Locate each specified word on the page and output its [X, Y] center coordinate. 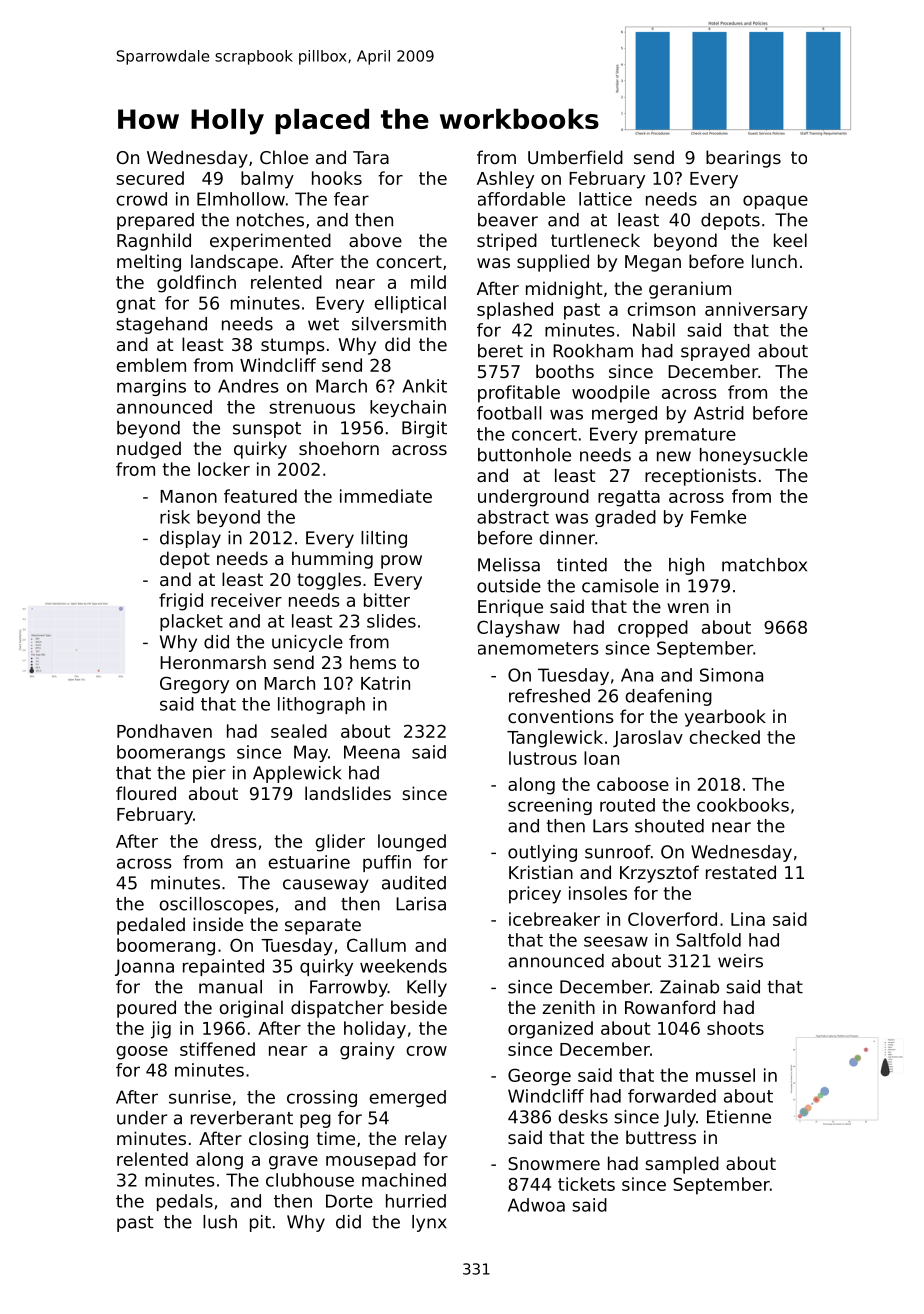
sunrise [200, 1097]
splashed [515, 311]
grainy [367, 1051]
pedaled [151, 926]
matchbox [764, 565]
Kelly [427, 988]
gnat [135, 305]
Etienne [739, 1117]
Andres [248, 386]
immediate [386, 496]
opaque [775, 202]
